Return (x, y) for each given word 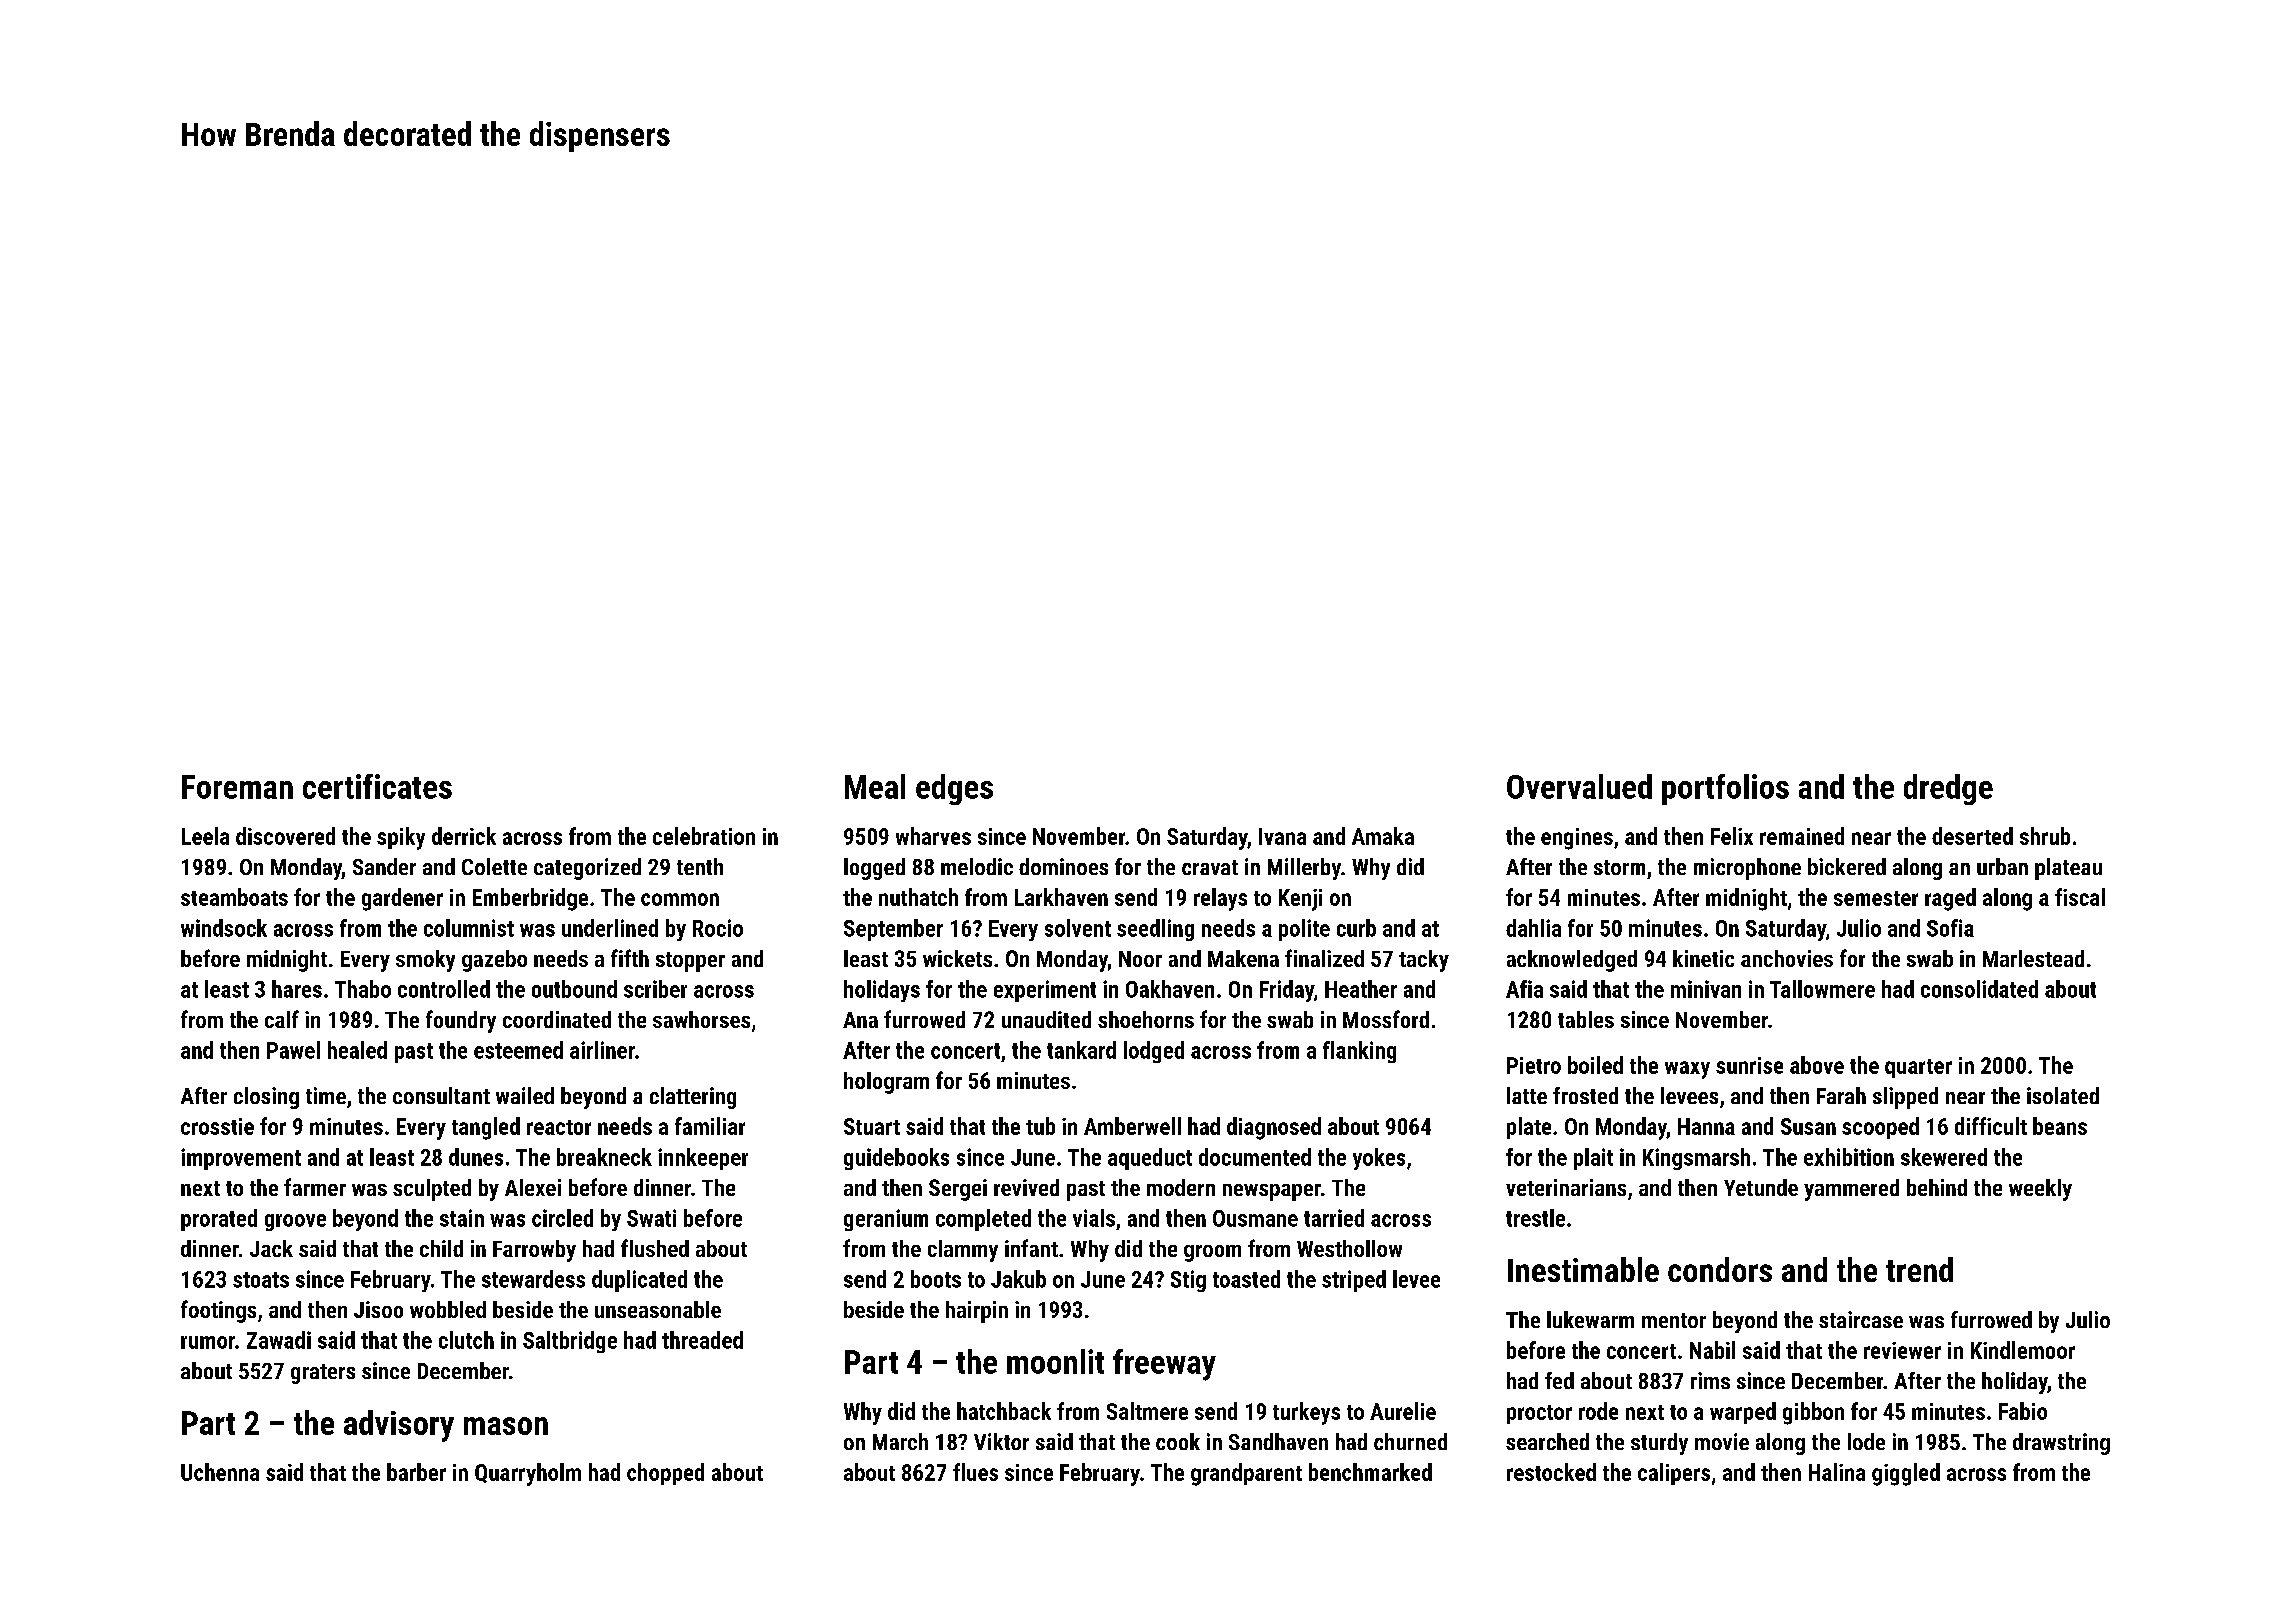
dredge (1948, 789)
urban (2002, 866)
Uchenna (220, 1472)
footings (218, 1311)
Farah (1841, 1095)
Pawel (293, 1050)
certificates (377, 786)
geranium (886, 1220)
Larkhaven (1061, 897)
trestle (1535, 1218)
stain (462, 1218)
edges (954, 789)
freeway (1164, 1365)
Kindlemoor (2023, 1350)
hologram (886, 1083)
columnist (469, 928)
